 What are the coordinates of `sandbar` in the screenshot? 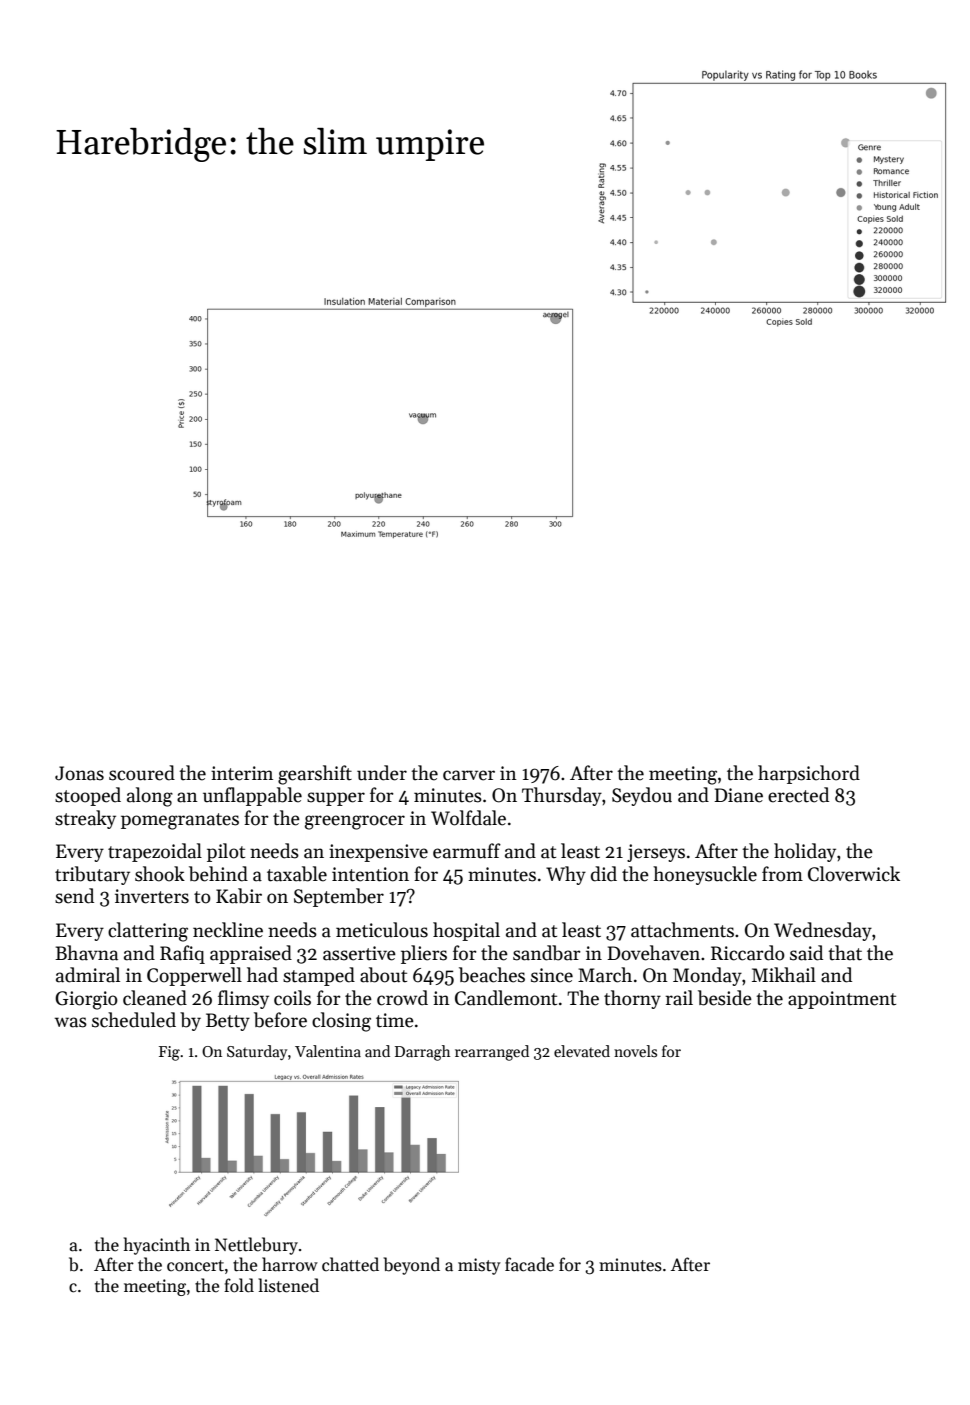 It's located at (547, 953).
